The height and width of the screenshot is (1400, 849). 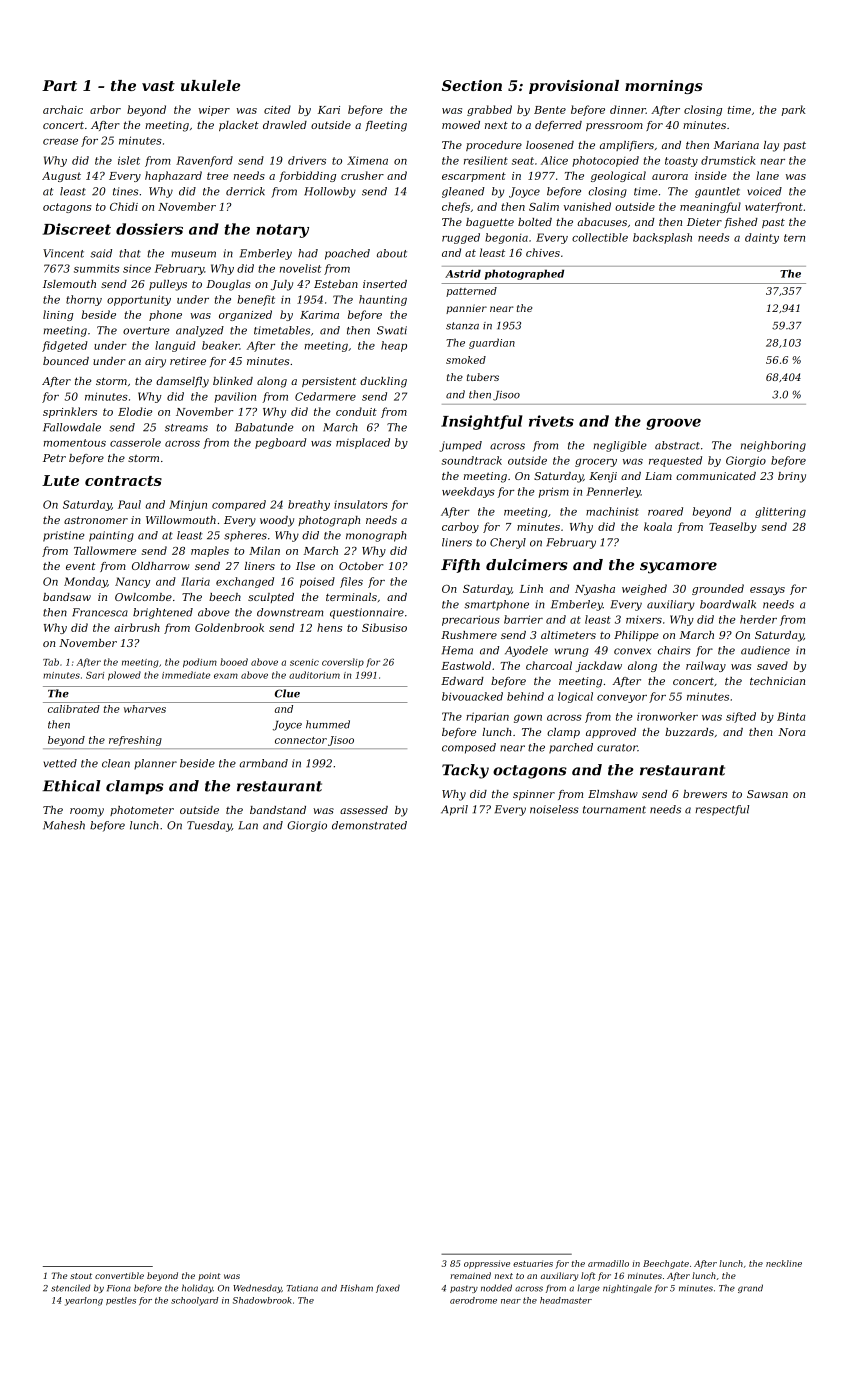 I want to click on armadillo, so click(x=608, y=1263).
